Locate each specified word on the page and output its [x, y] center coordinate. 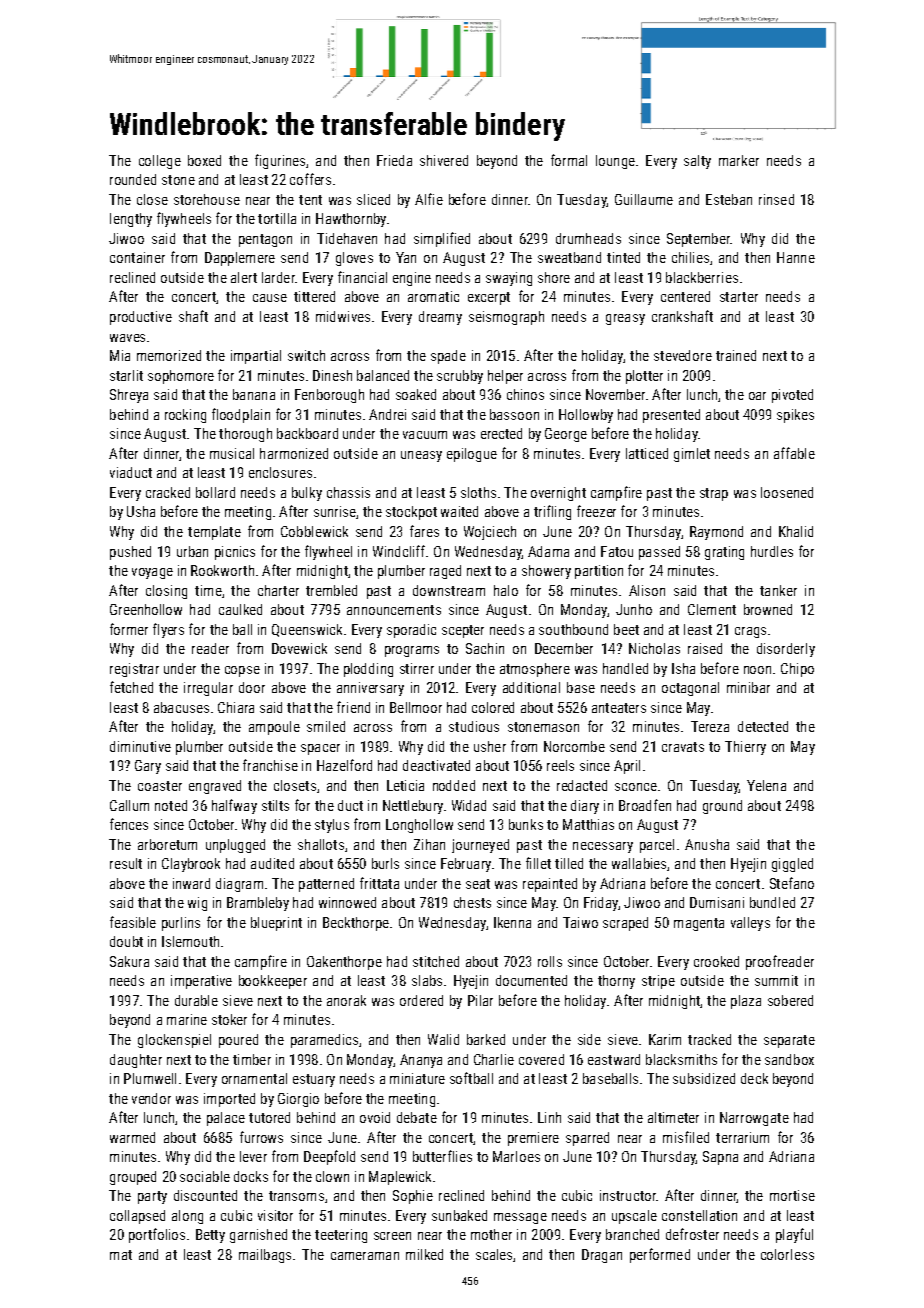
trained [736, 355]
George [566, 435]
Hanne [796, 257]
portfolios [157, 1235]
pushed [130, 553]
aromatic [433, 296]
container [137, 257]
